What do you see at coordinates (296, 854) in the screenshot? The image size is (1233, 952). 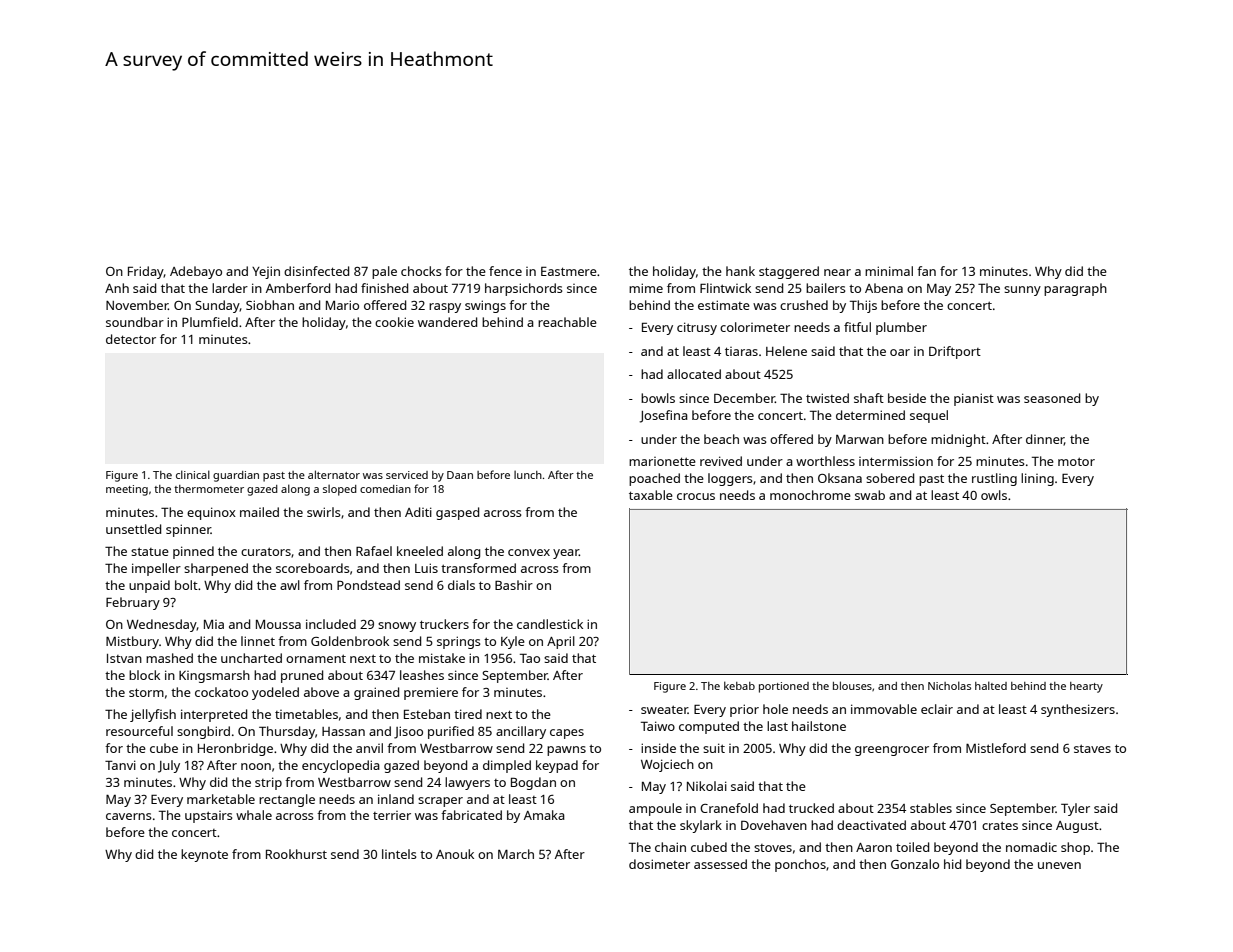 I see `Rookhurst` at bounding box center [296, 854].
